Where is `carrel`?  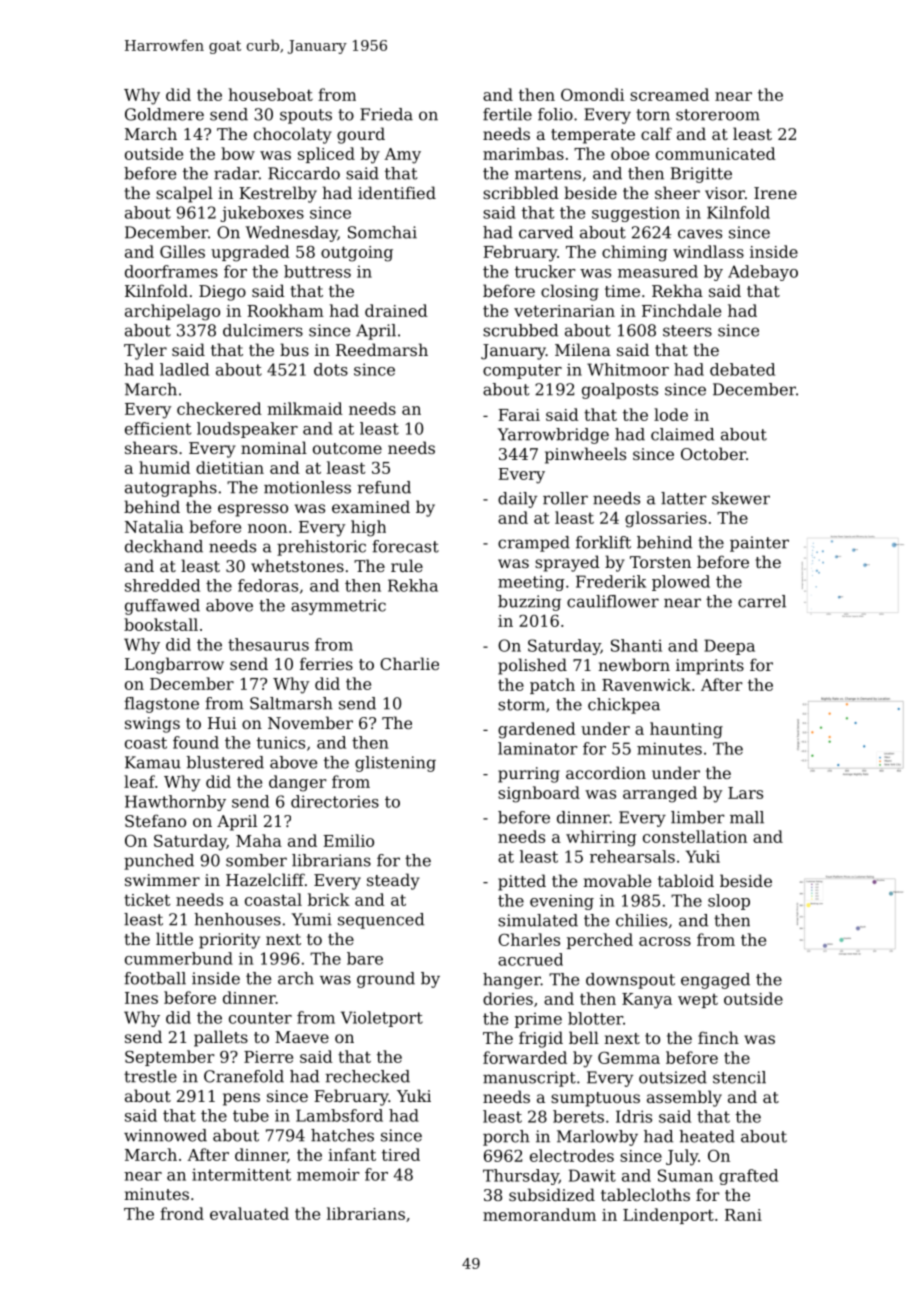 carrel is located at coordinates (762, 601).
